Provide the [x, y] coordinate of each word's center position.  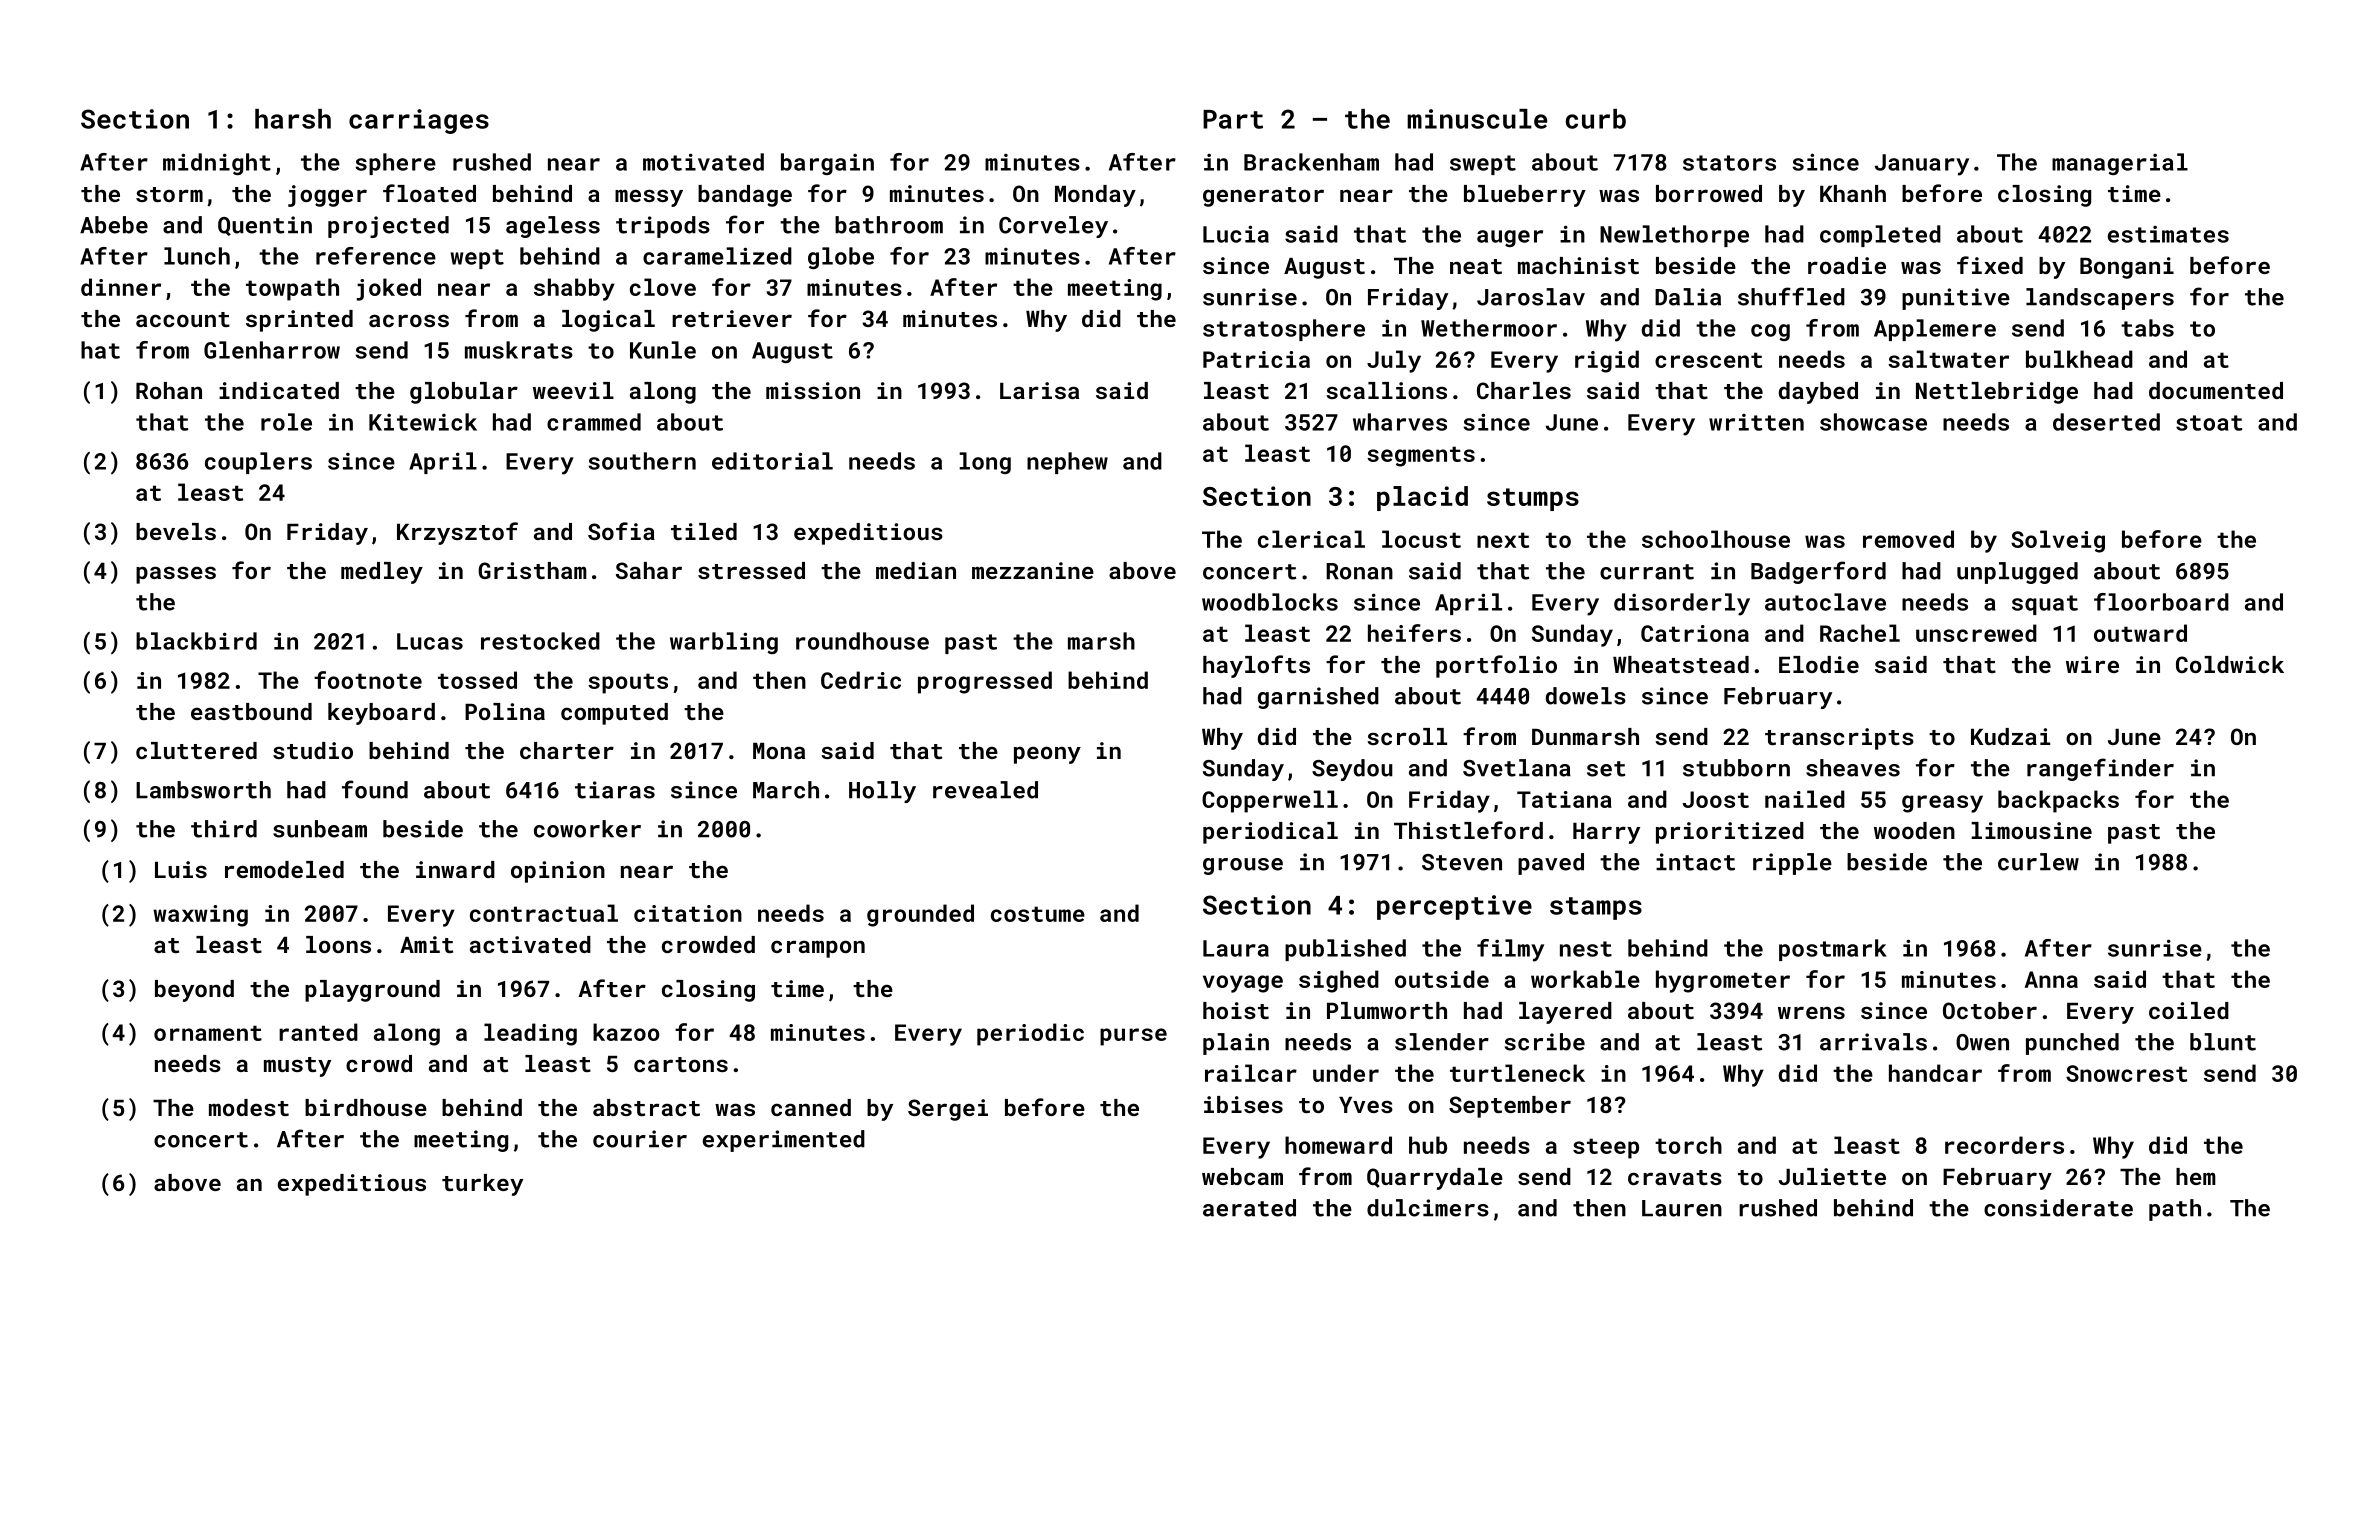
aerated [1249, 1208]
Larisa [1039, 390]
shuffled [1791, 296]
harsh [293, 119]
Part [1233, 119]
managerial [2120, 164]
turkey [482, 1185]
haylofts [1256, 666]
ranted [318, 1032]
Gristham [532, 570]
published [1345, 950]
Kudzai [2010, 736]
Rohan [169, 390]
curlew [2038, 862]
